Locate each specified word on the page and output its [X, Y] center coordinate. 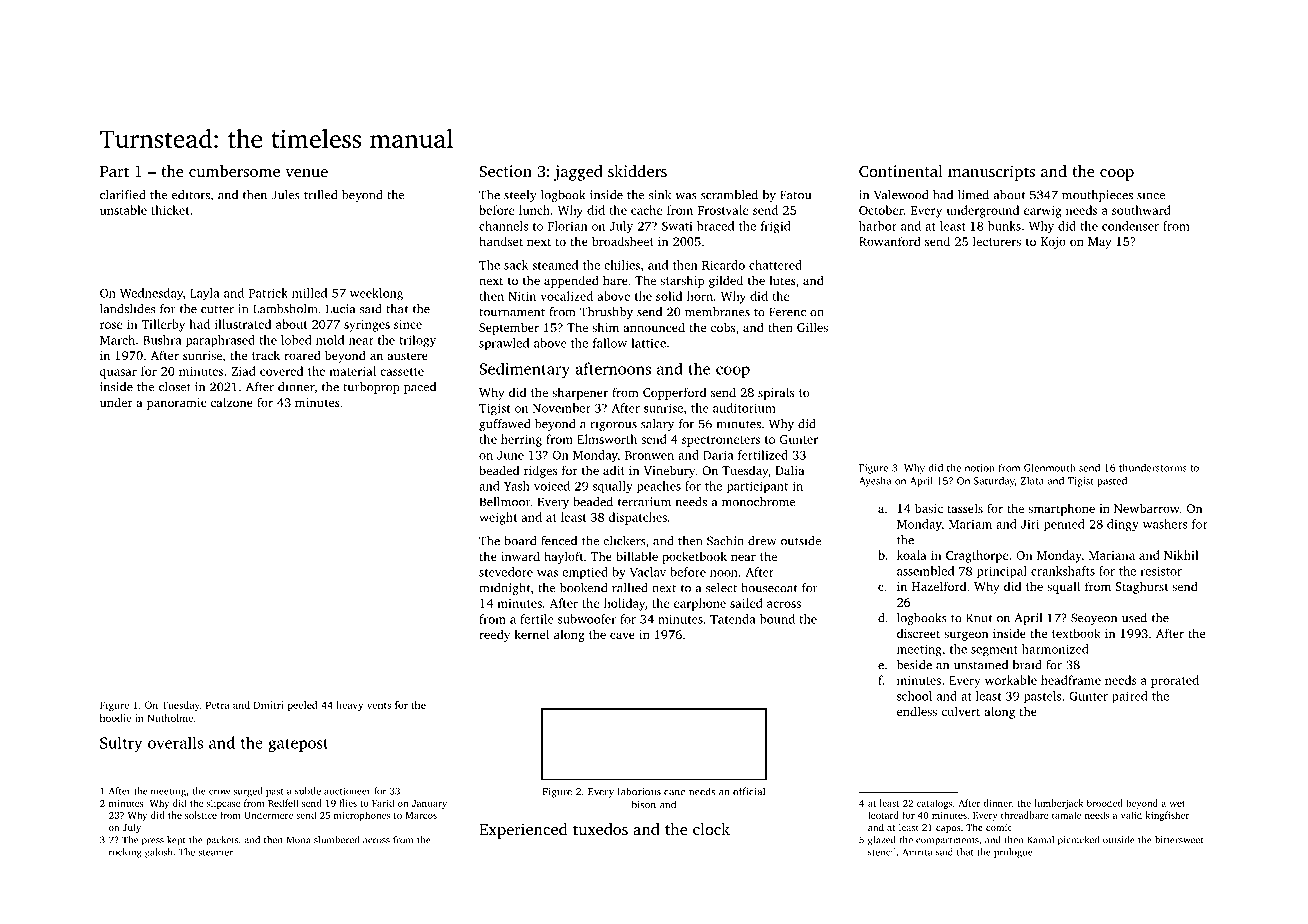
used [1134, 618]
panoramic [176, 404]
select [721, 588]
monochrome [759, 502]
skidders [637, 171]
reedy [494, 635]
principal [1002, 572]
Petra [217, 705]
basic [929, 508]
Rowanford [890, 241]
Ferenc [787, 312]
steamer [216, 853]
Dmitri [269, 705]
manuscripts [991, 173]
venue [306, 173]
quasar [118, 374]
